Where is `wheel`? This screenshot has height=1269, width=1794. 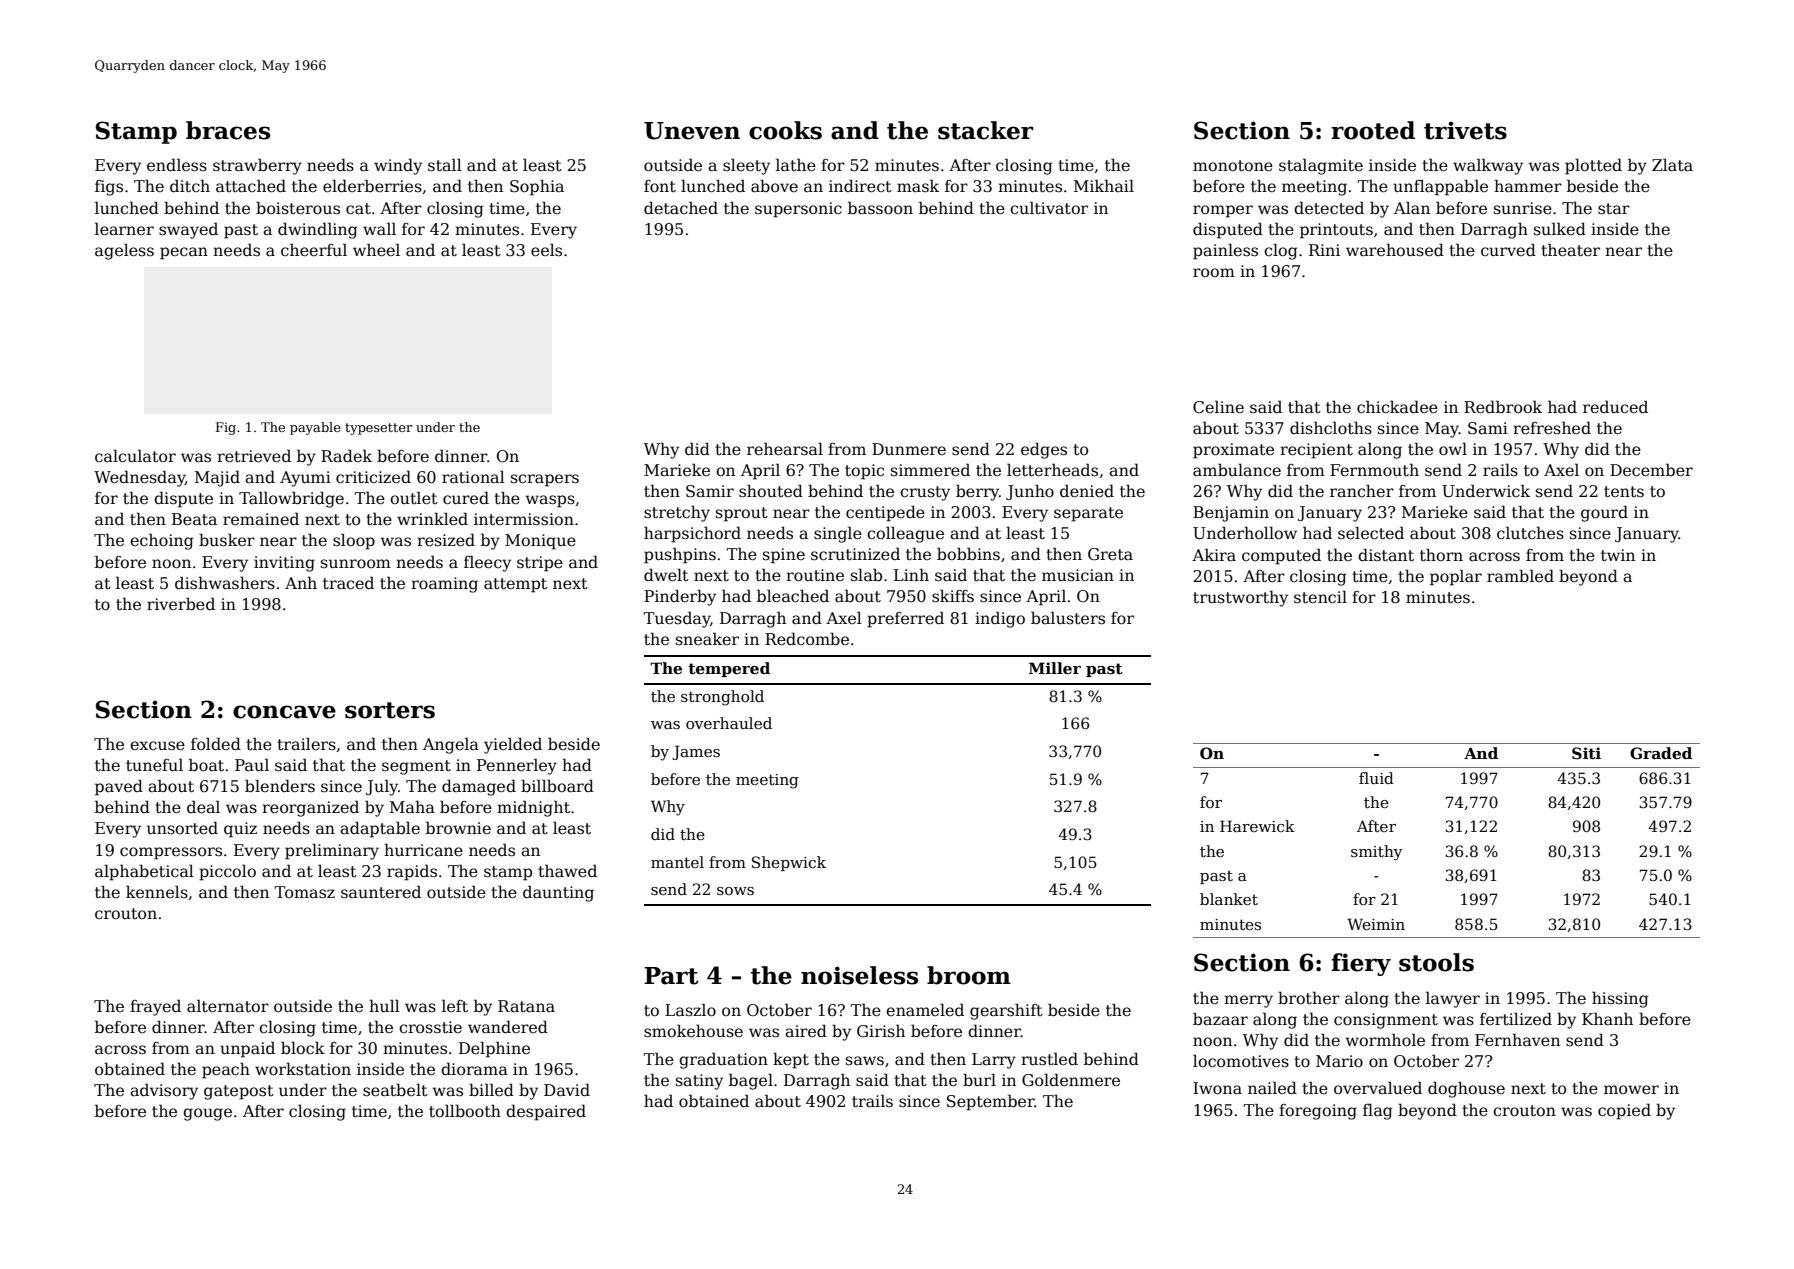
wheel is located at coordinates (376, 250).
